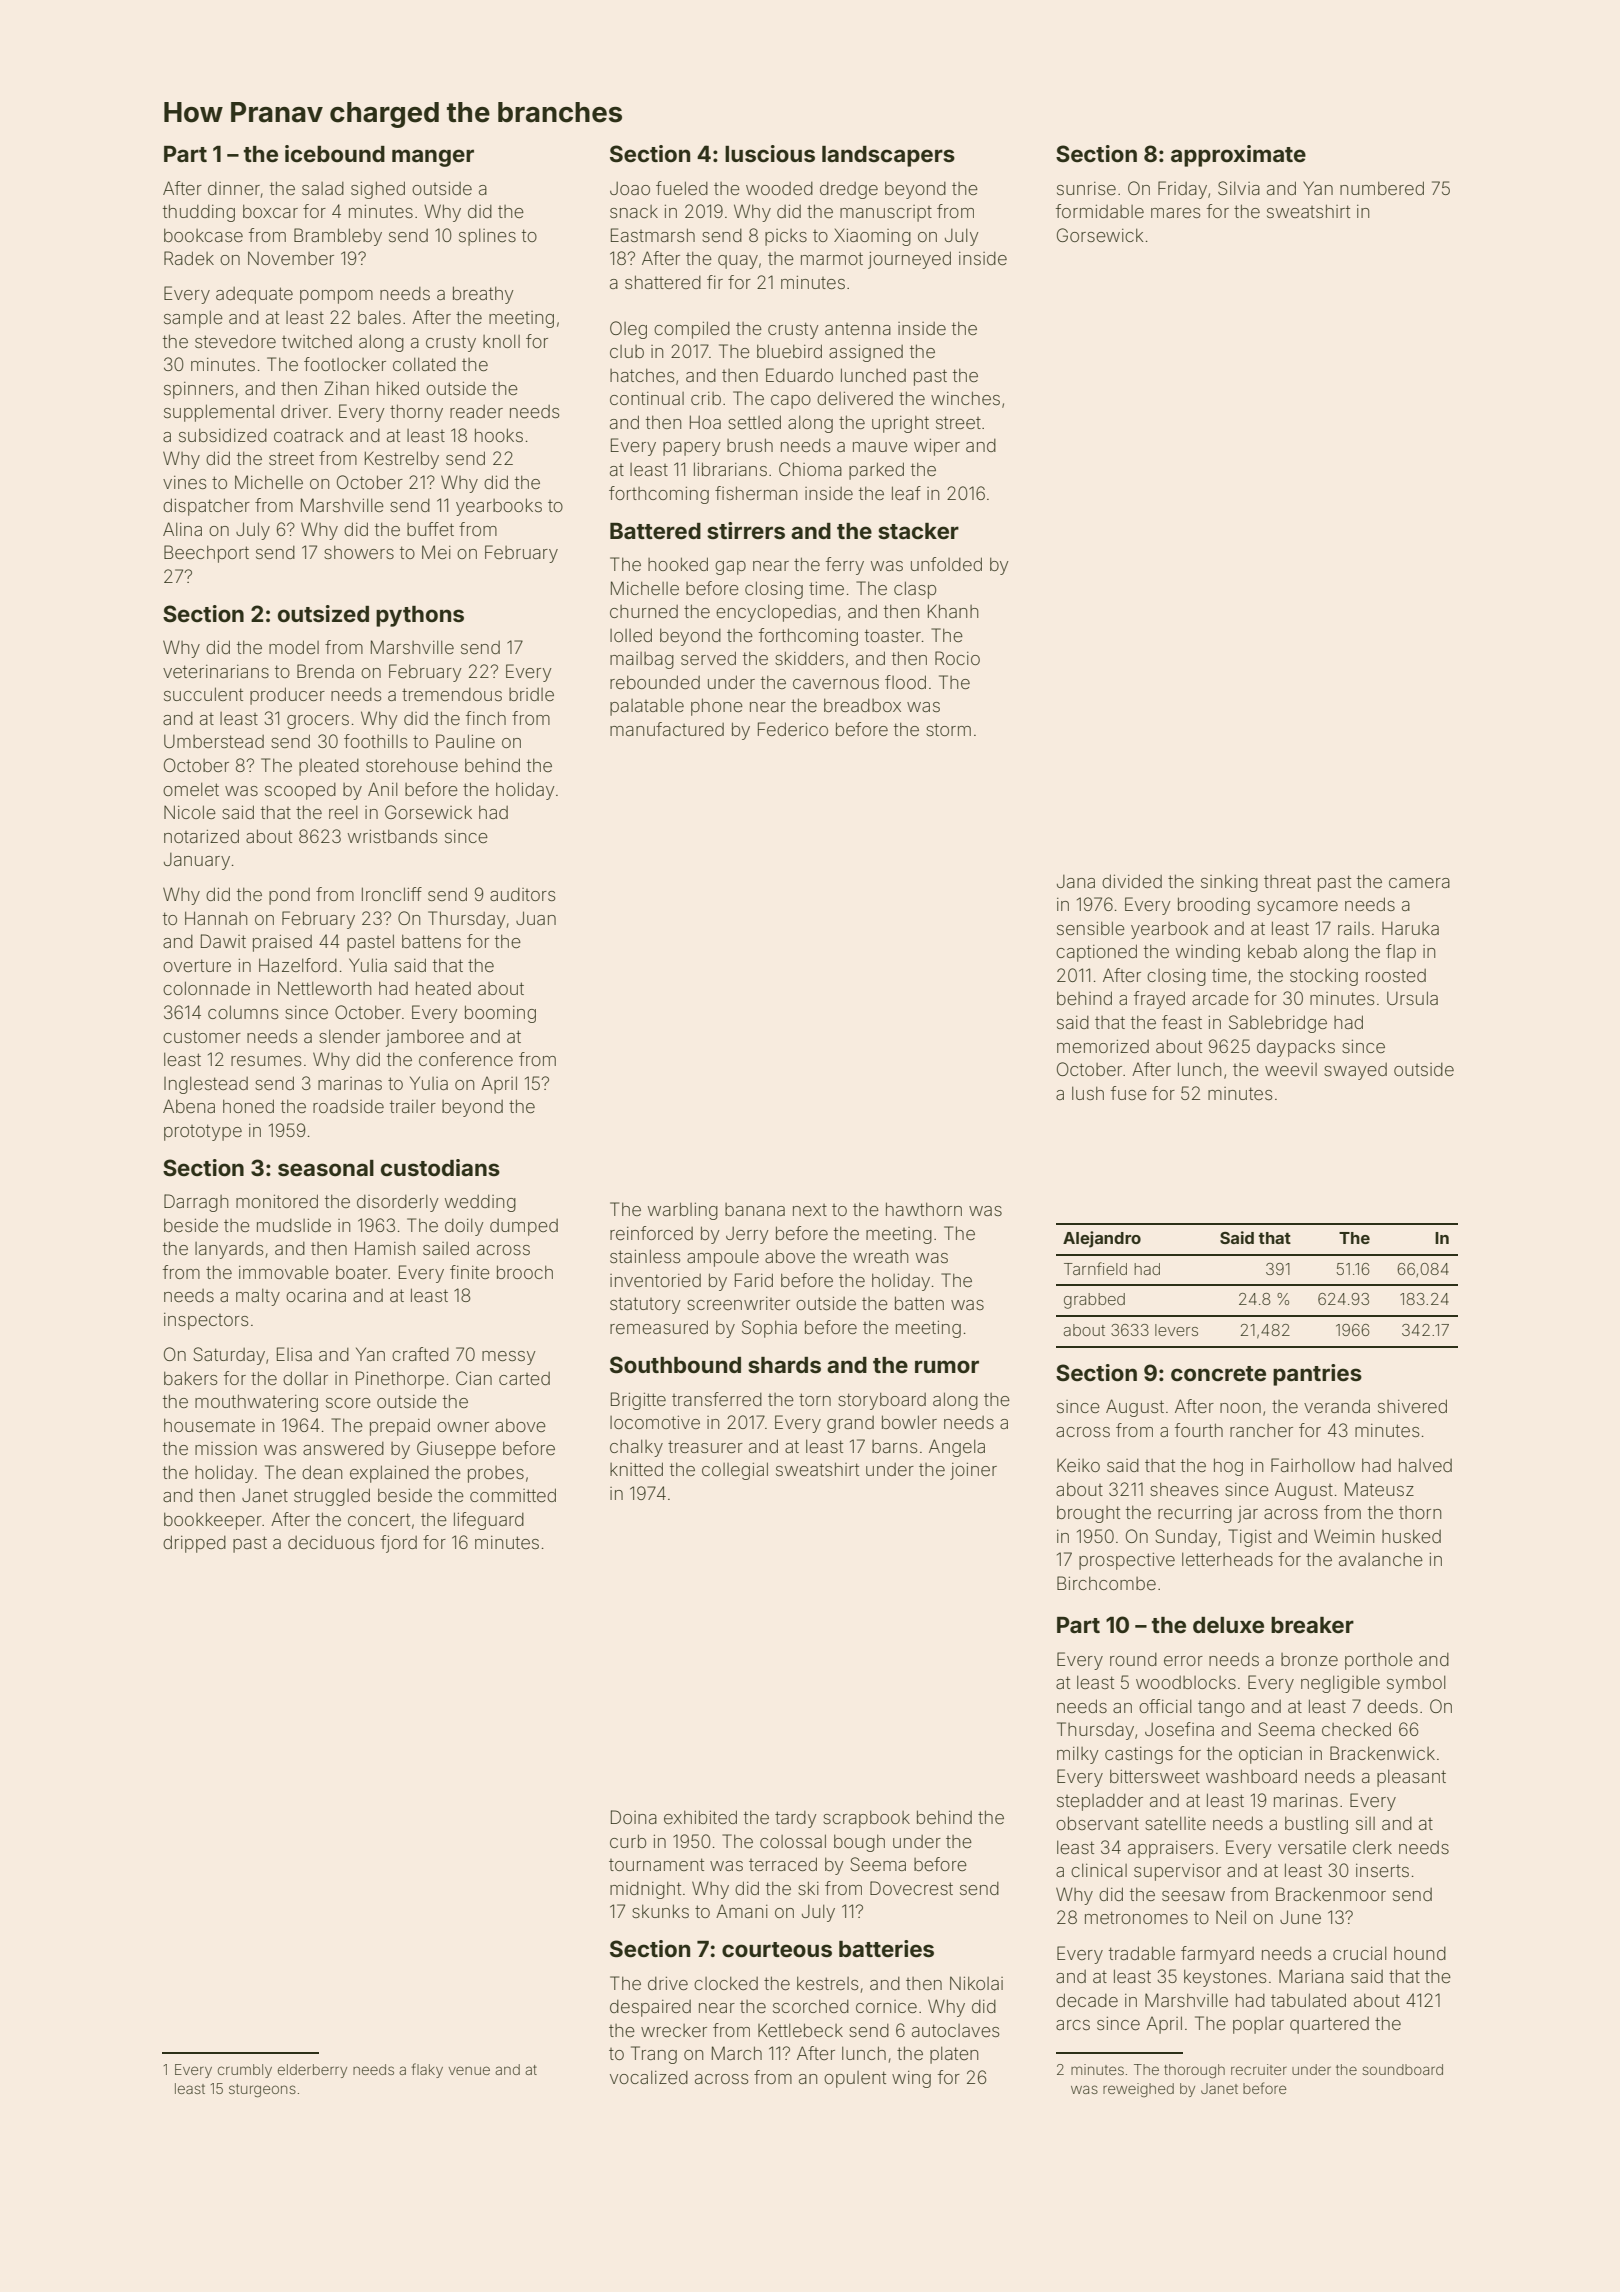  Describe the element at coordinates (536, 918) in the image. I see `Juan` at that location.
